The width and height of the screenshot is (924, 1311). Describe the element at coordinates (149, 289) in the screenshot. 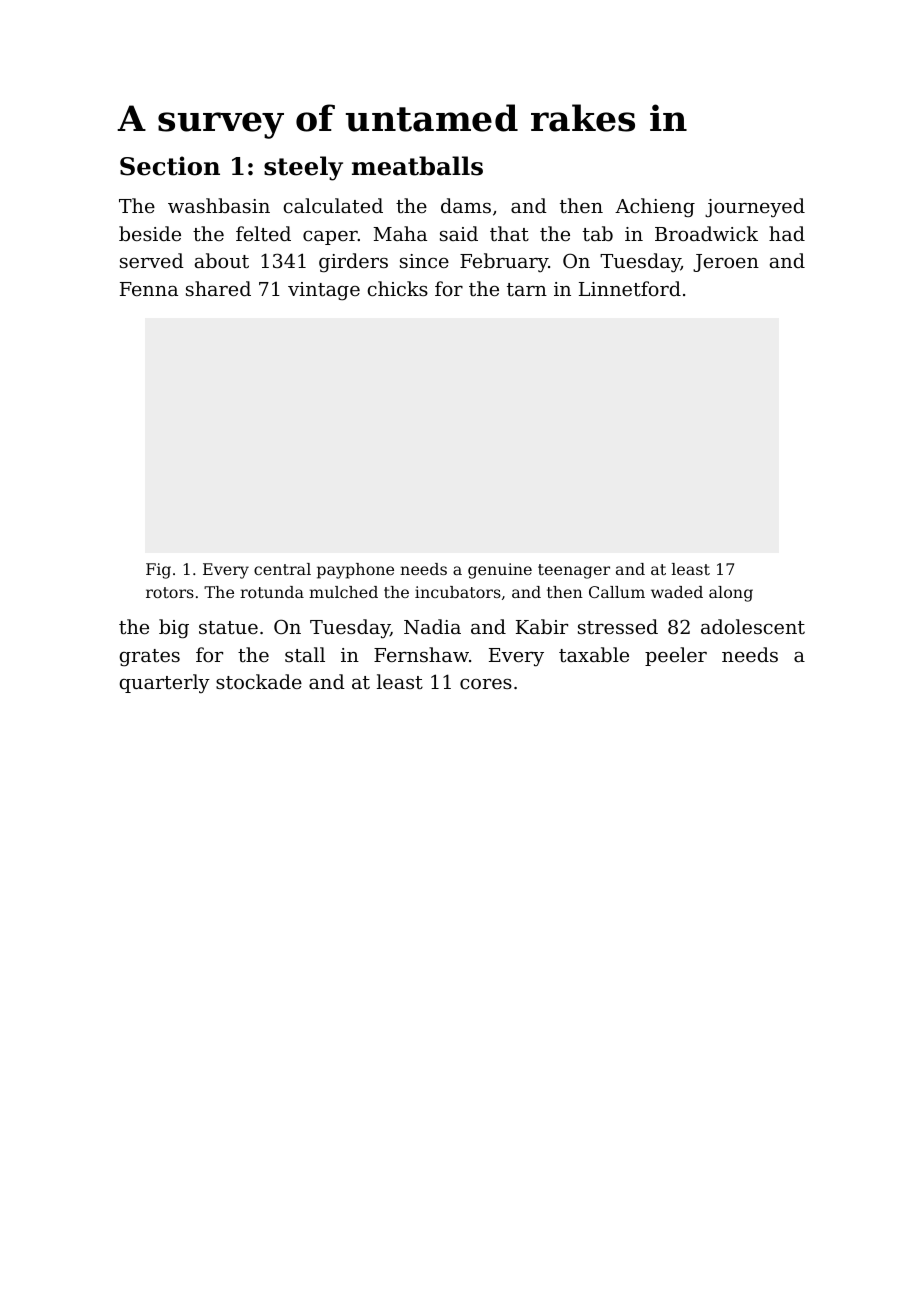

I see `Fenna` at that location.
